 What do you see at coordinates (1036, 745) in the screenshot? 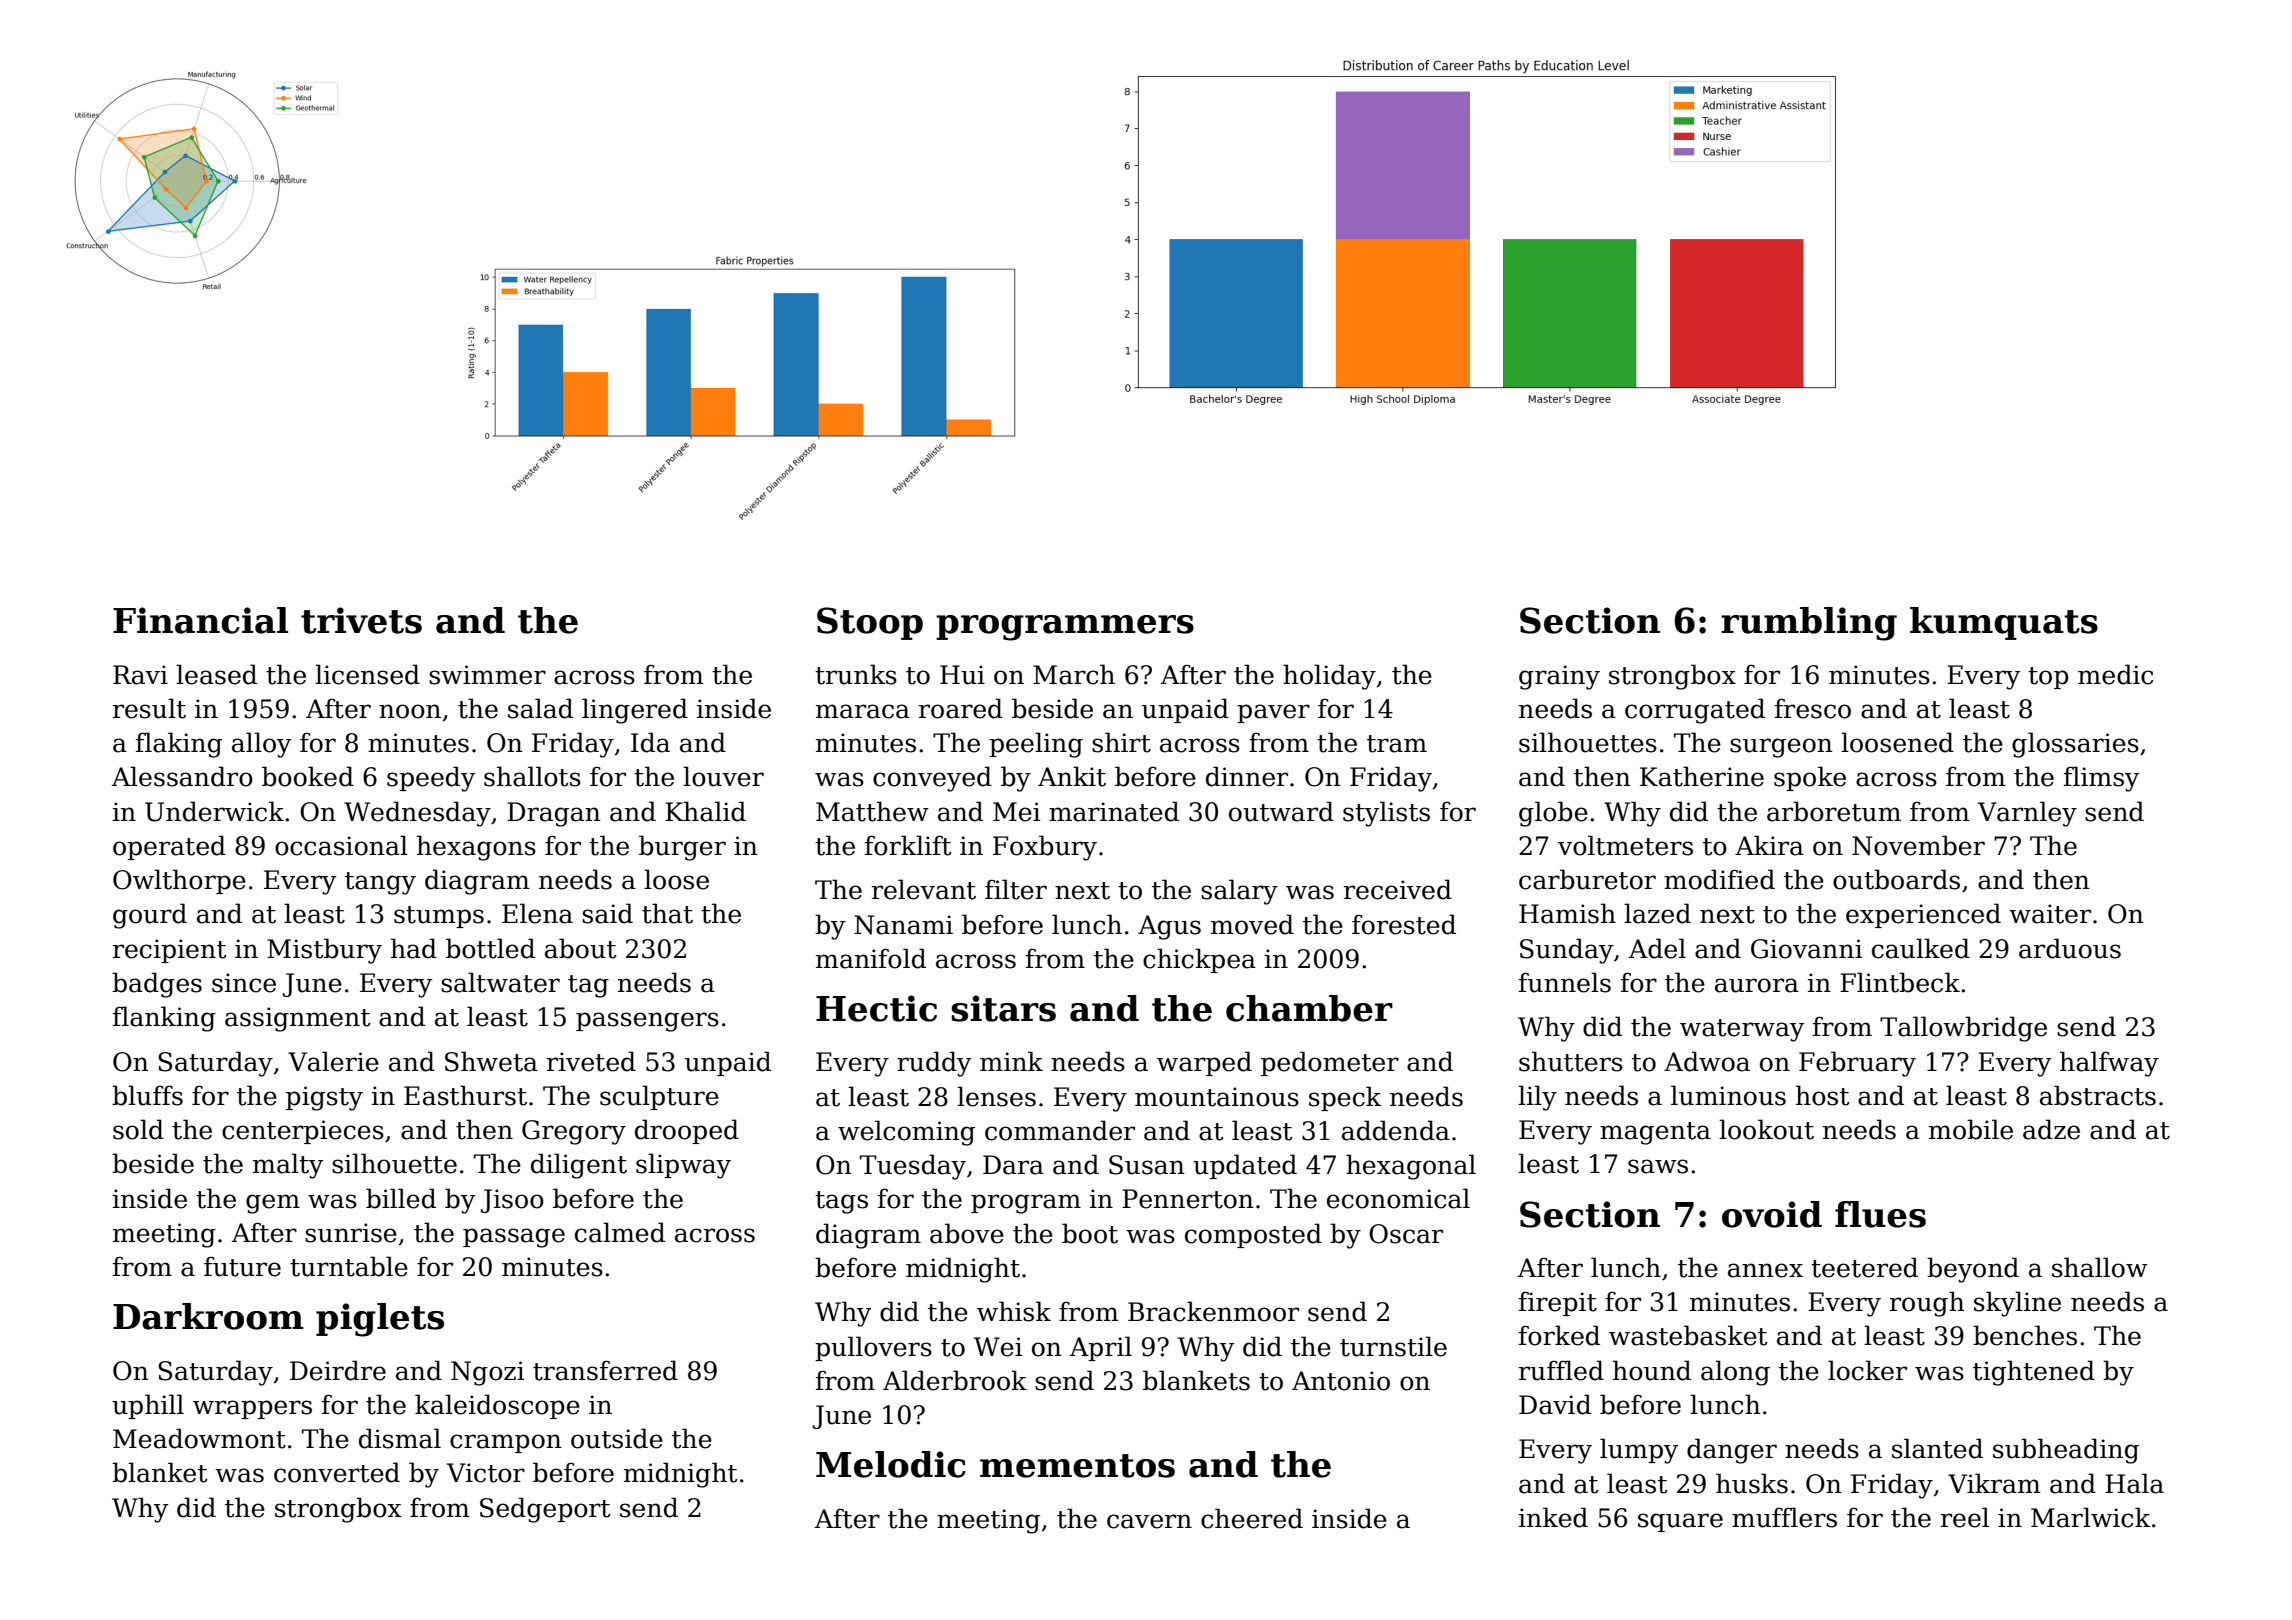
I see `peeling` at bounding box center [1036, 745].
